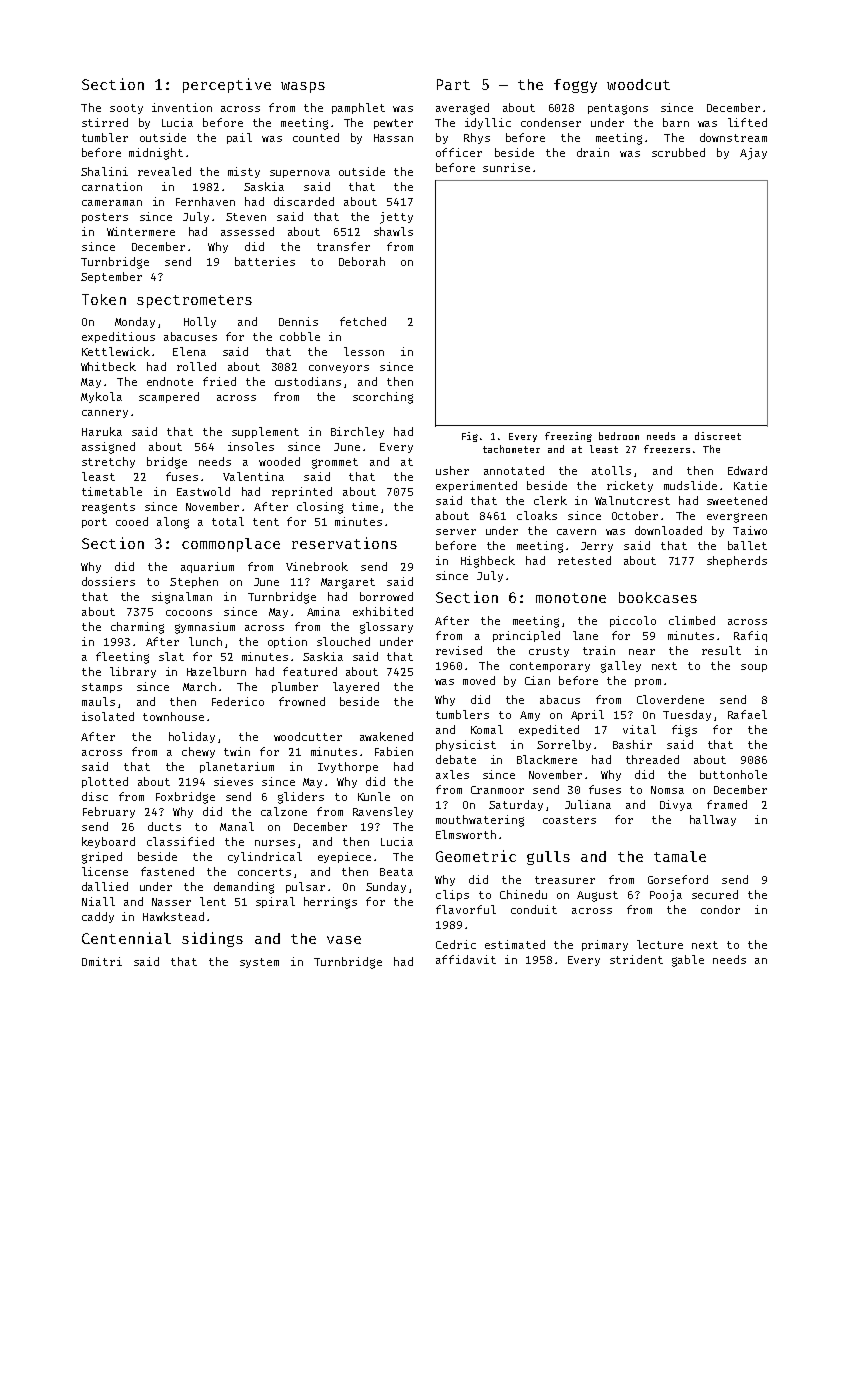 The image size is (849, 1400). I want to click on foggy, so click(575, 86).
